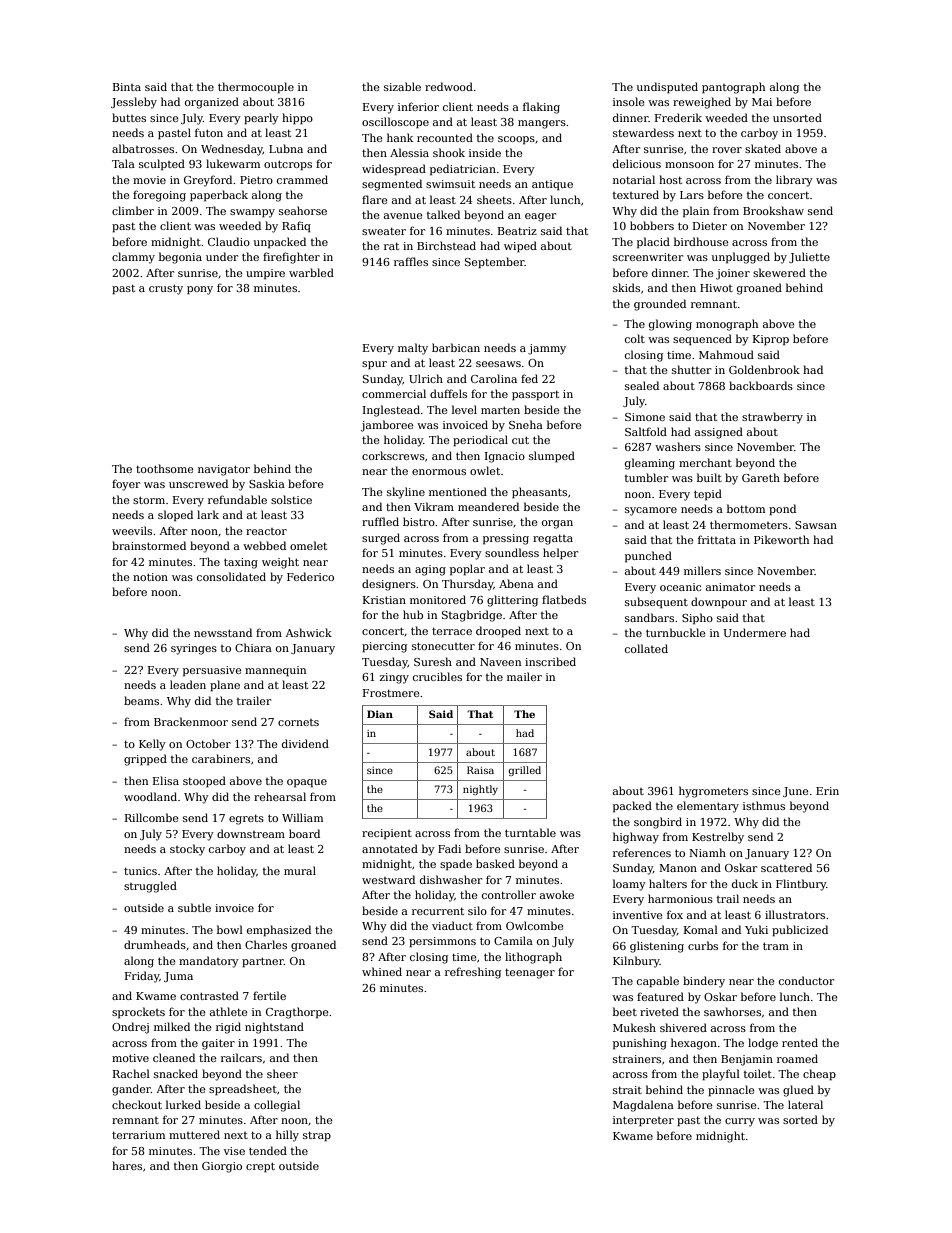 The width and height of the image is (952, 1233). I want to click on redwood, so click(449, 86).
